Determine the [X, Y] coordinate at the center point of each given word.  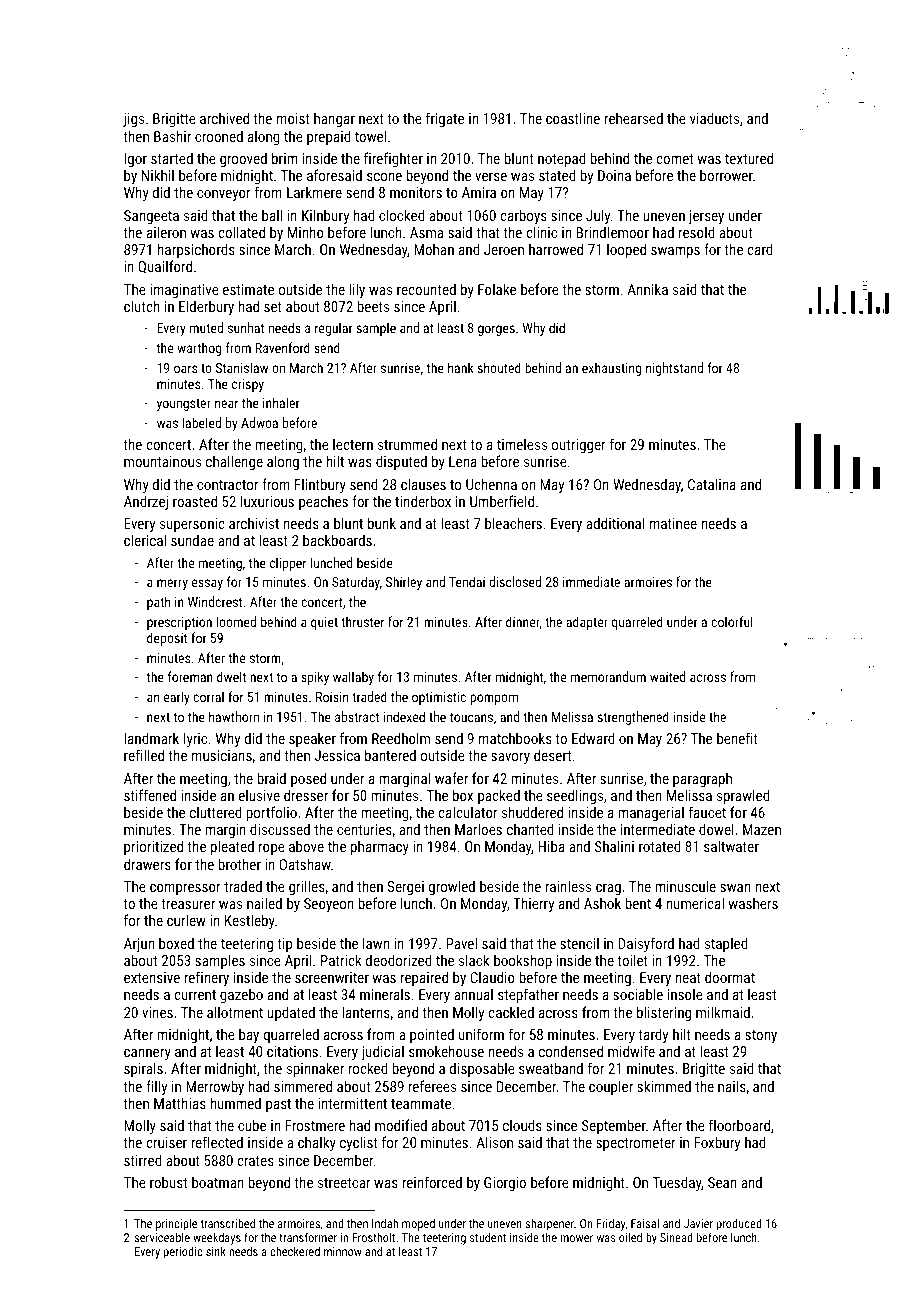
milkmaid [723, 1012]
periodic [183, 1252]
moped [418, 1225]
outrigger [579, 446]
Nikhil [158, 175]
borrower [726, 175]
